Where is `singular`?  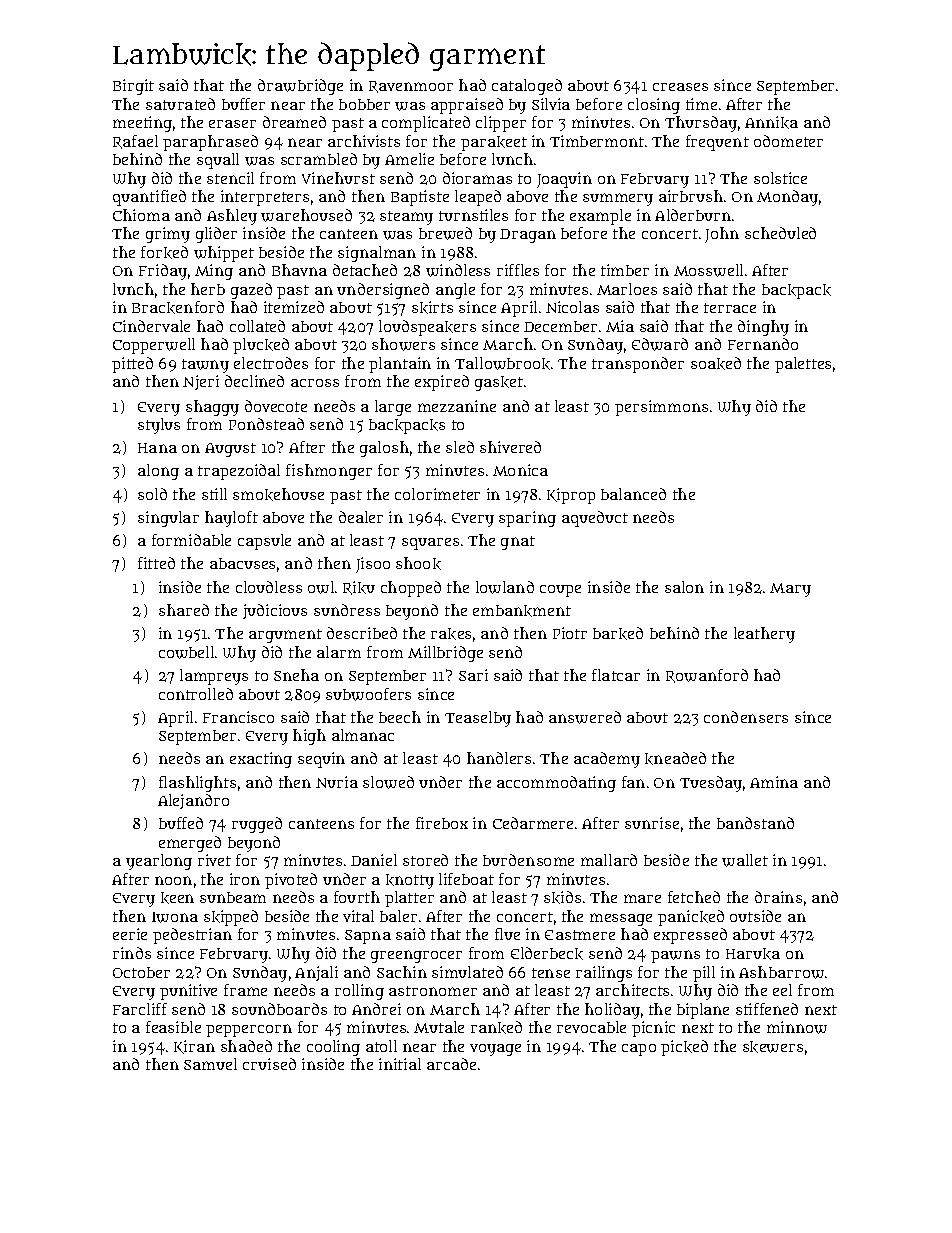
singular is located at coordinates (168, 519).
